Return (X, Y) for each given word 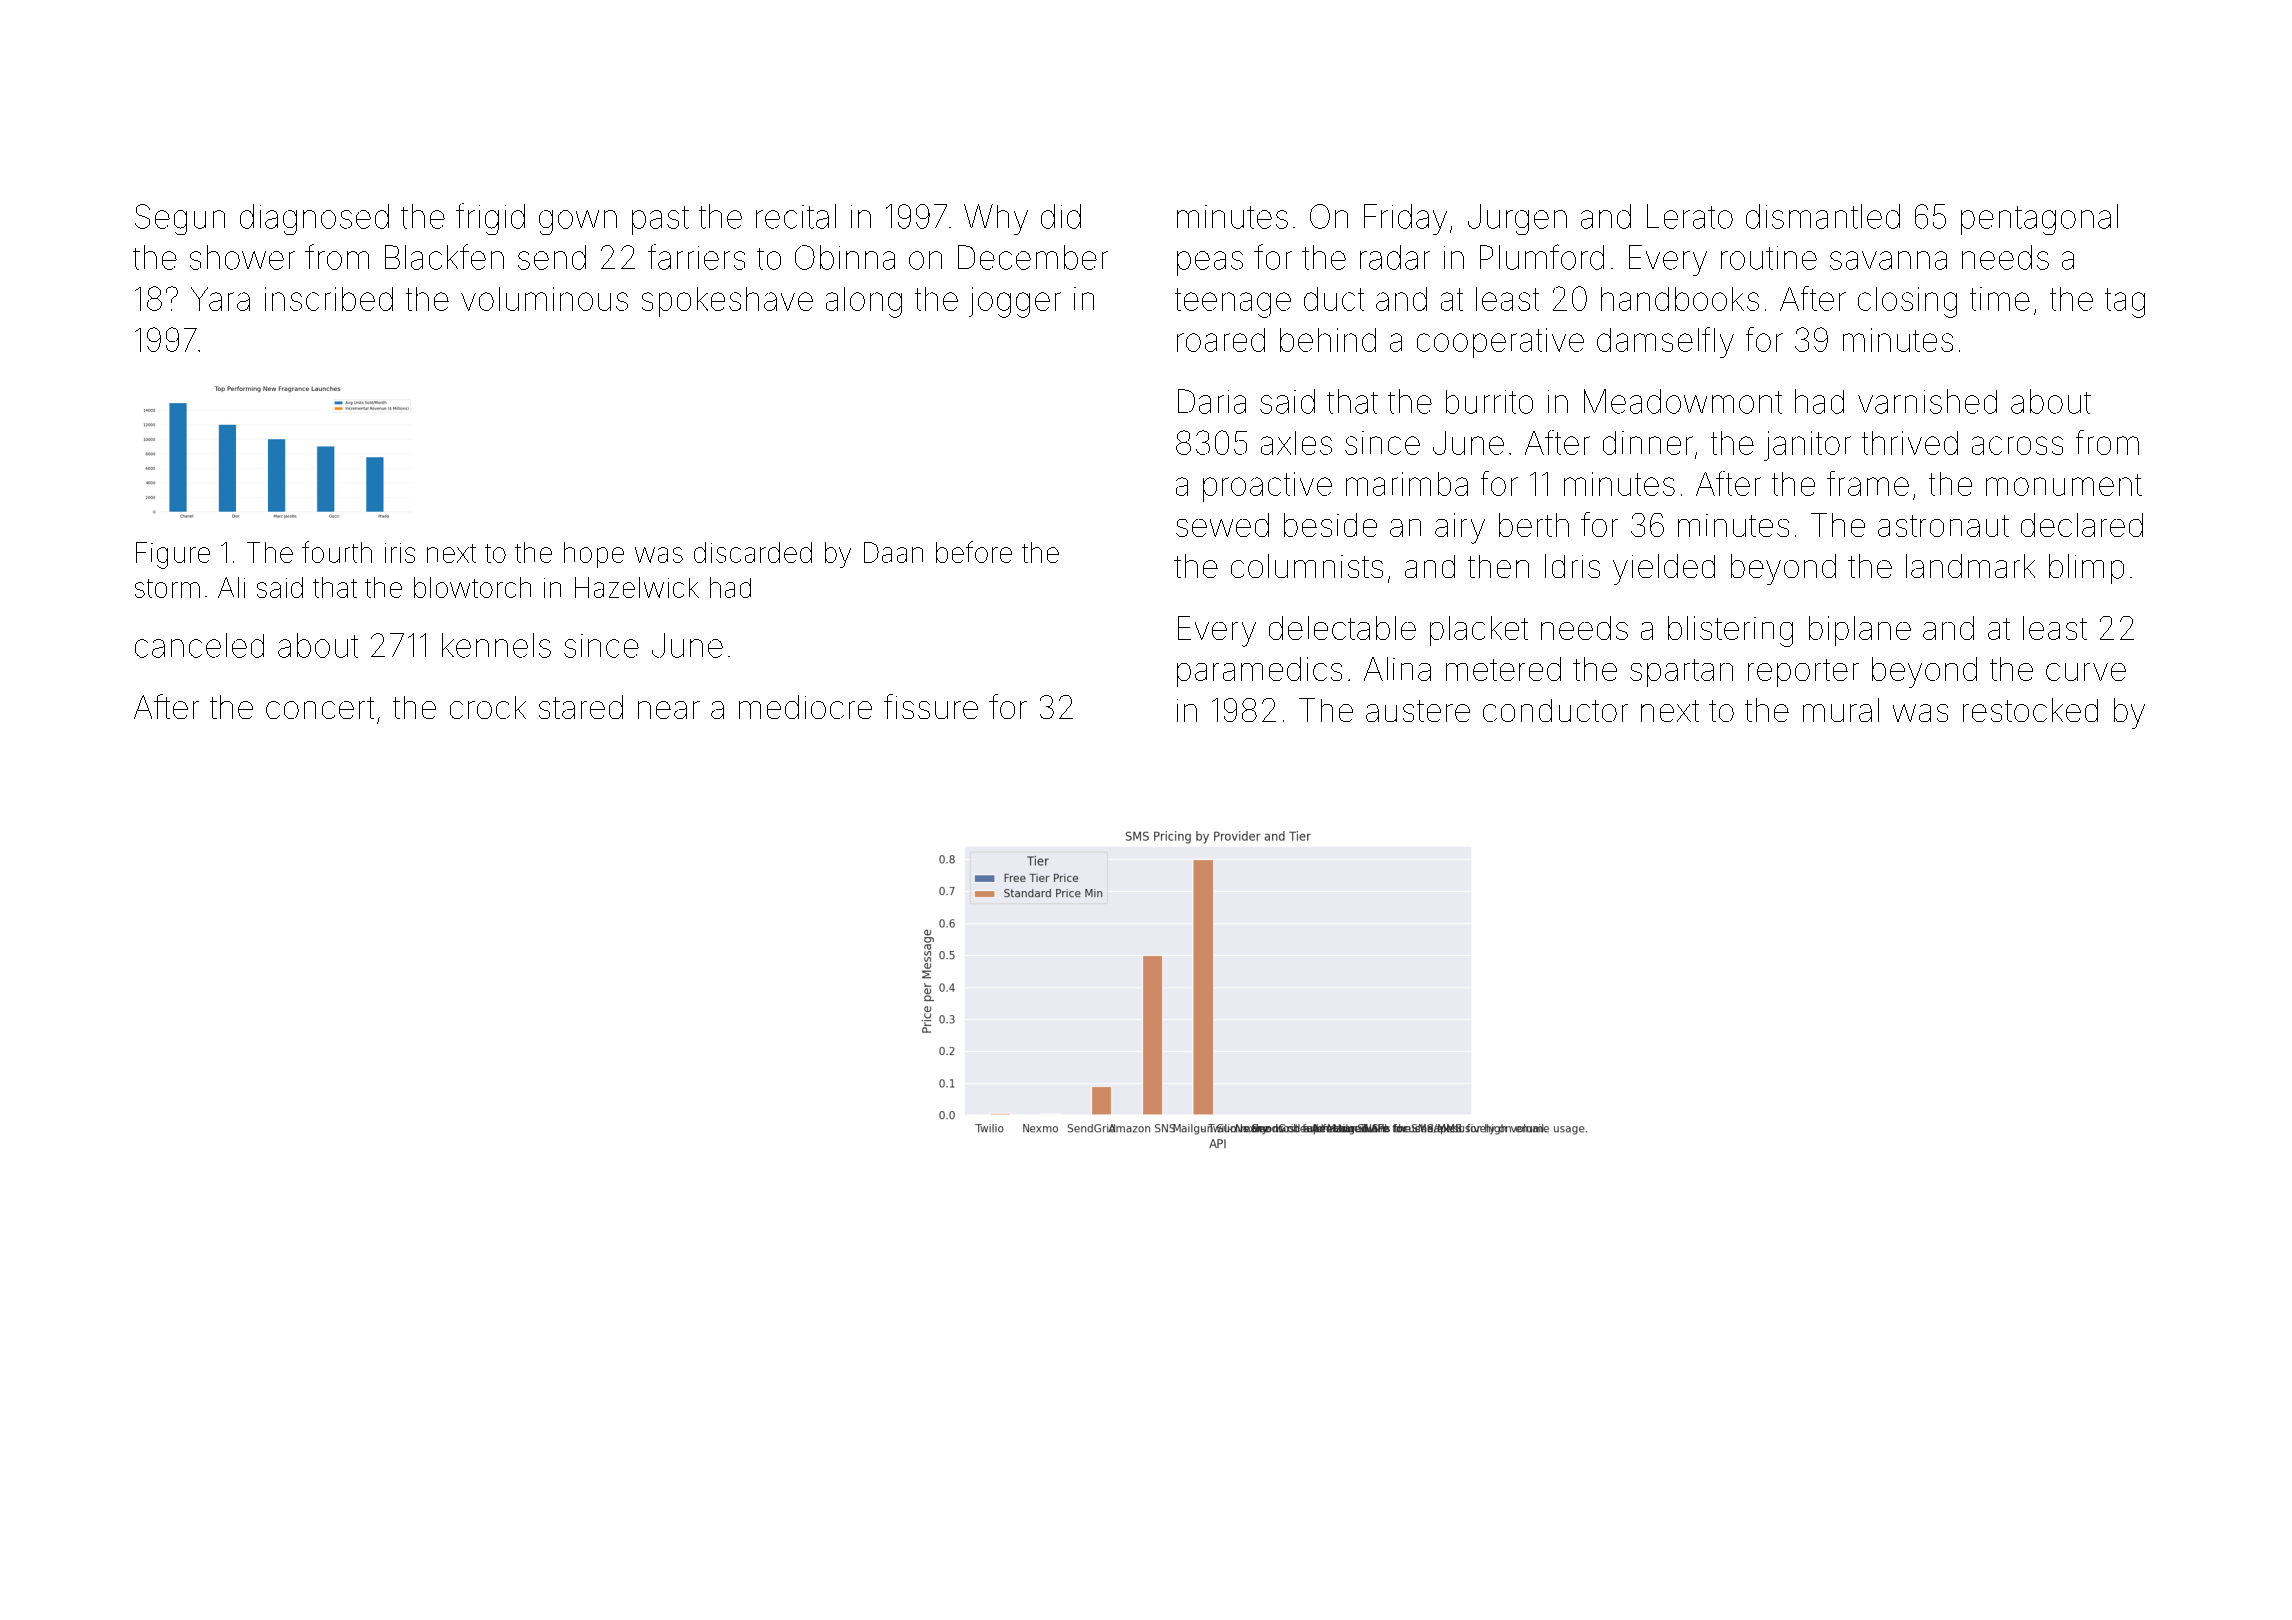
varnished (1927, 401)
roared (1221, 340)
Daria (1212, 401)
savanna (1888, 260)
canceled (199, 645)
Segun (180, 219)
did (1061, 216)
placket (1479, 631)
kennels (496, 645)
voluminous (544, 299)
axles (1296, 443)
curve (2086, 672)
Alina (1397, 669)
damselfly (1665, 342)
